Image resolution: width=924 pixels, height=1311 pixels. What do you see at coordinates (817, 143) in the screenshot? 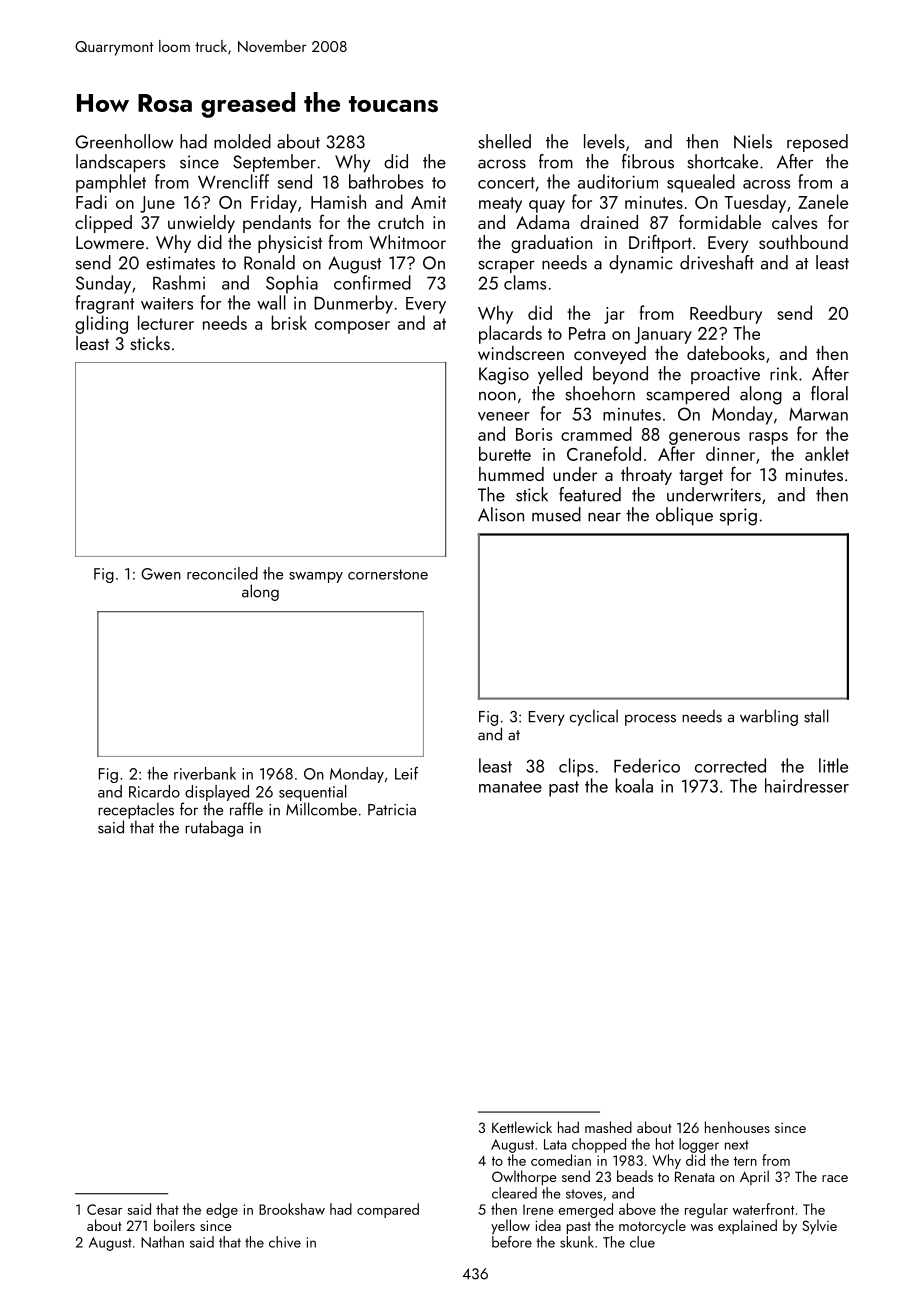
I see `reposed` at bounding box center [817, 143].
